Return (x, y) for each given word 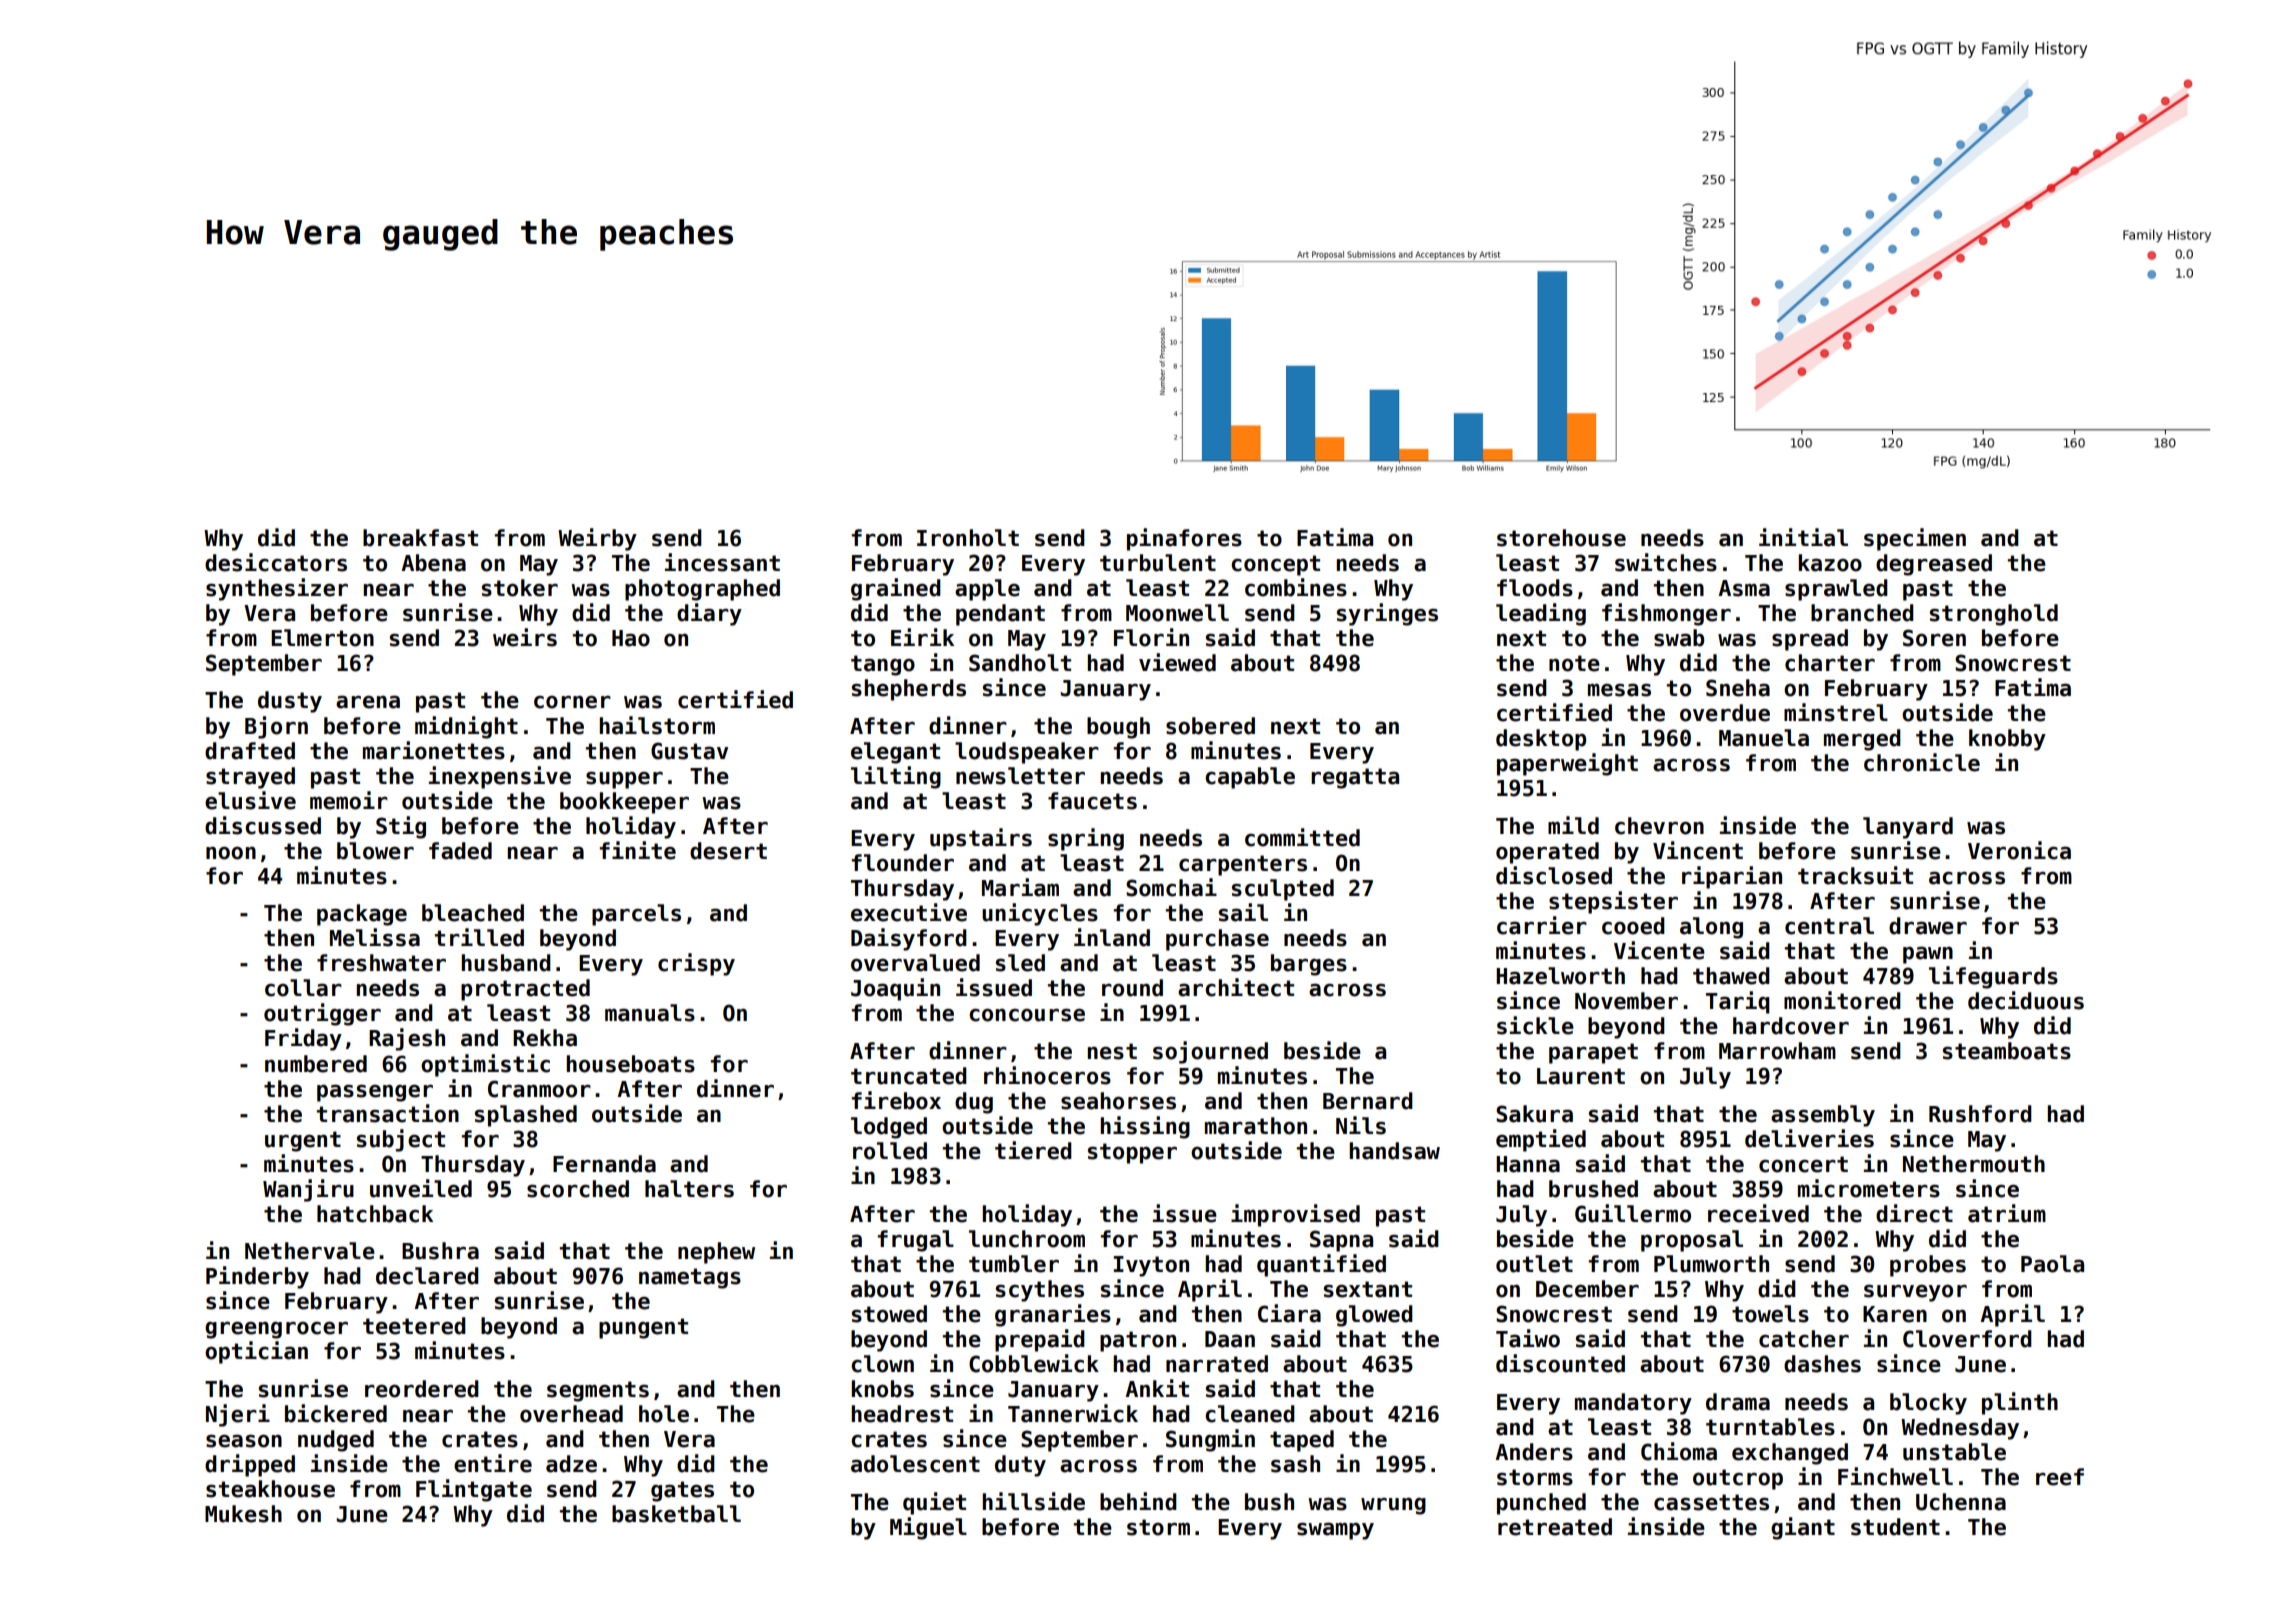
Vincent (1698, 850)
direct (1914, 1213)
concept (1275, 565)
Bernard (1368, 1101)
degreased (1934, 565)
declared (427, 1276)
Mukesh (243, 1514)
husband (506, 963)
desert (728, 851)
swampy (1335, 1531)
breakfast (420, 538)
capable (1250, 778)
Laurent (1581, 1076)
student (1895, 1527)
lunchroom (1027, 1239)
